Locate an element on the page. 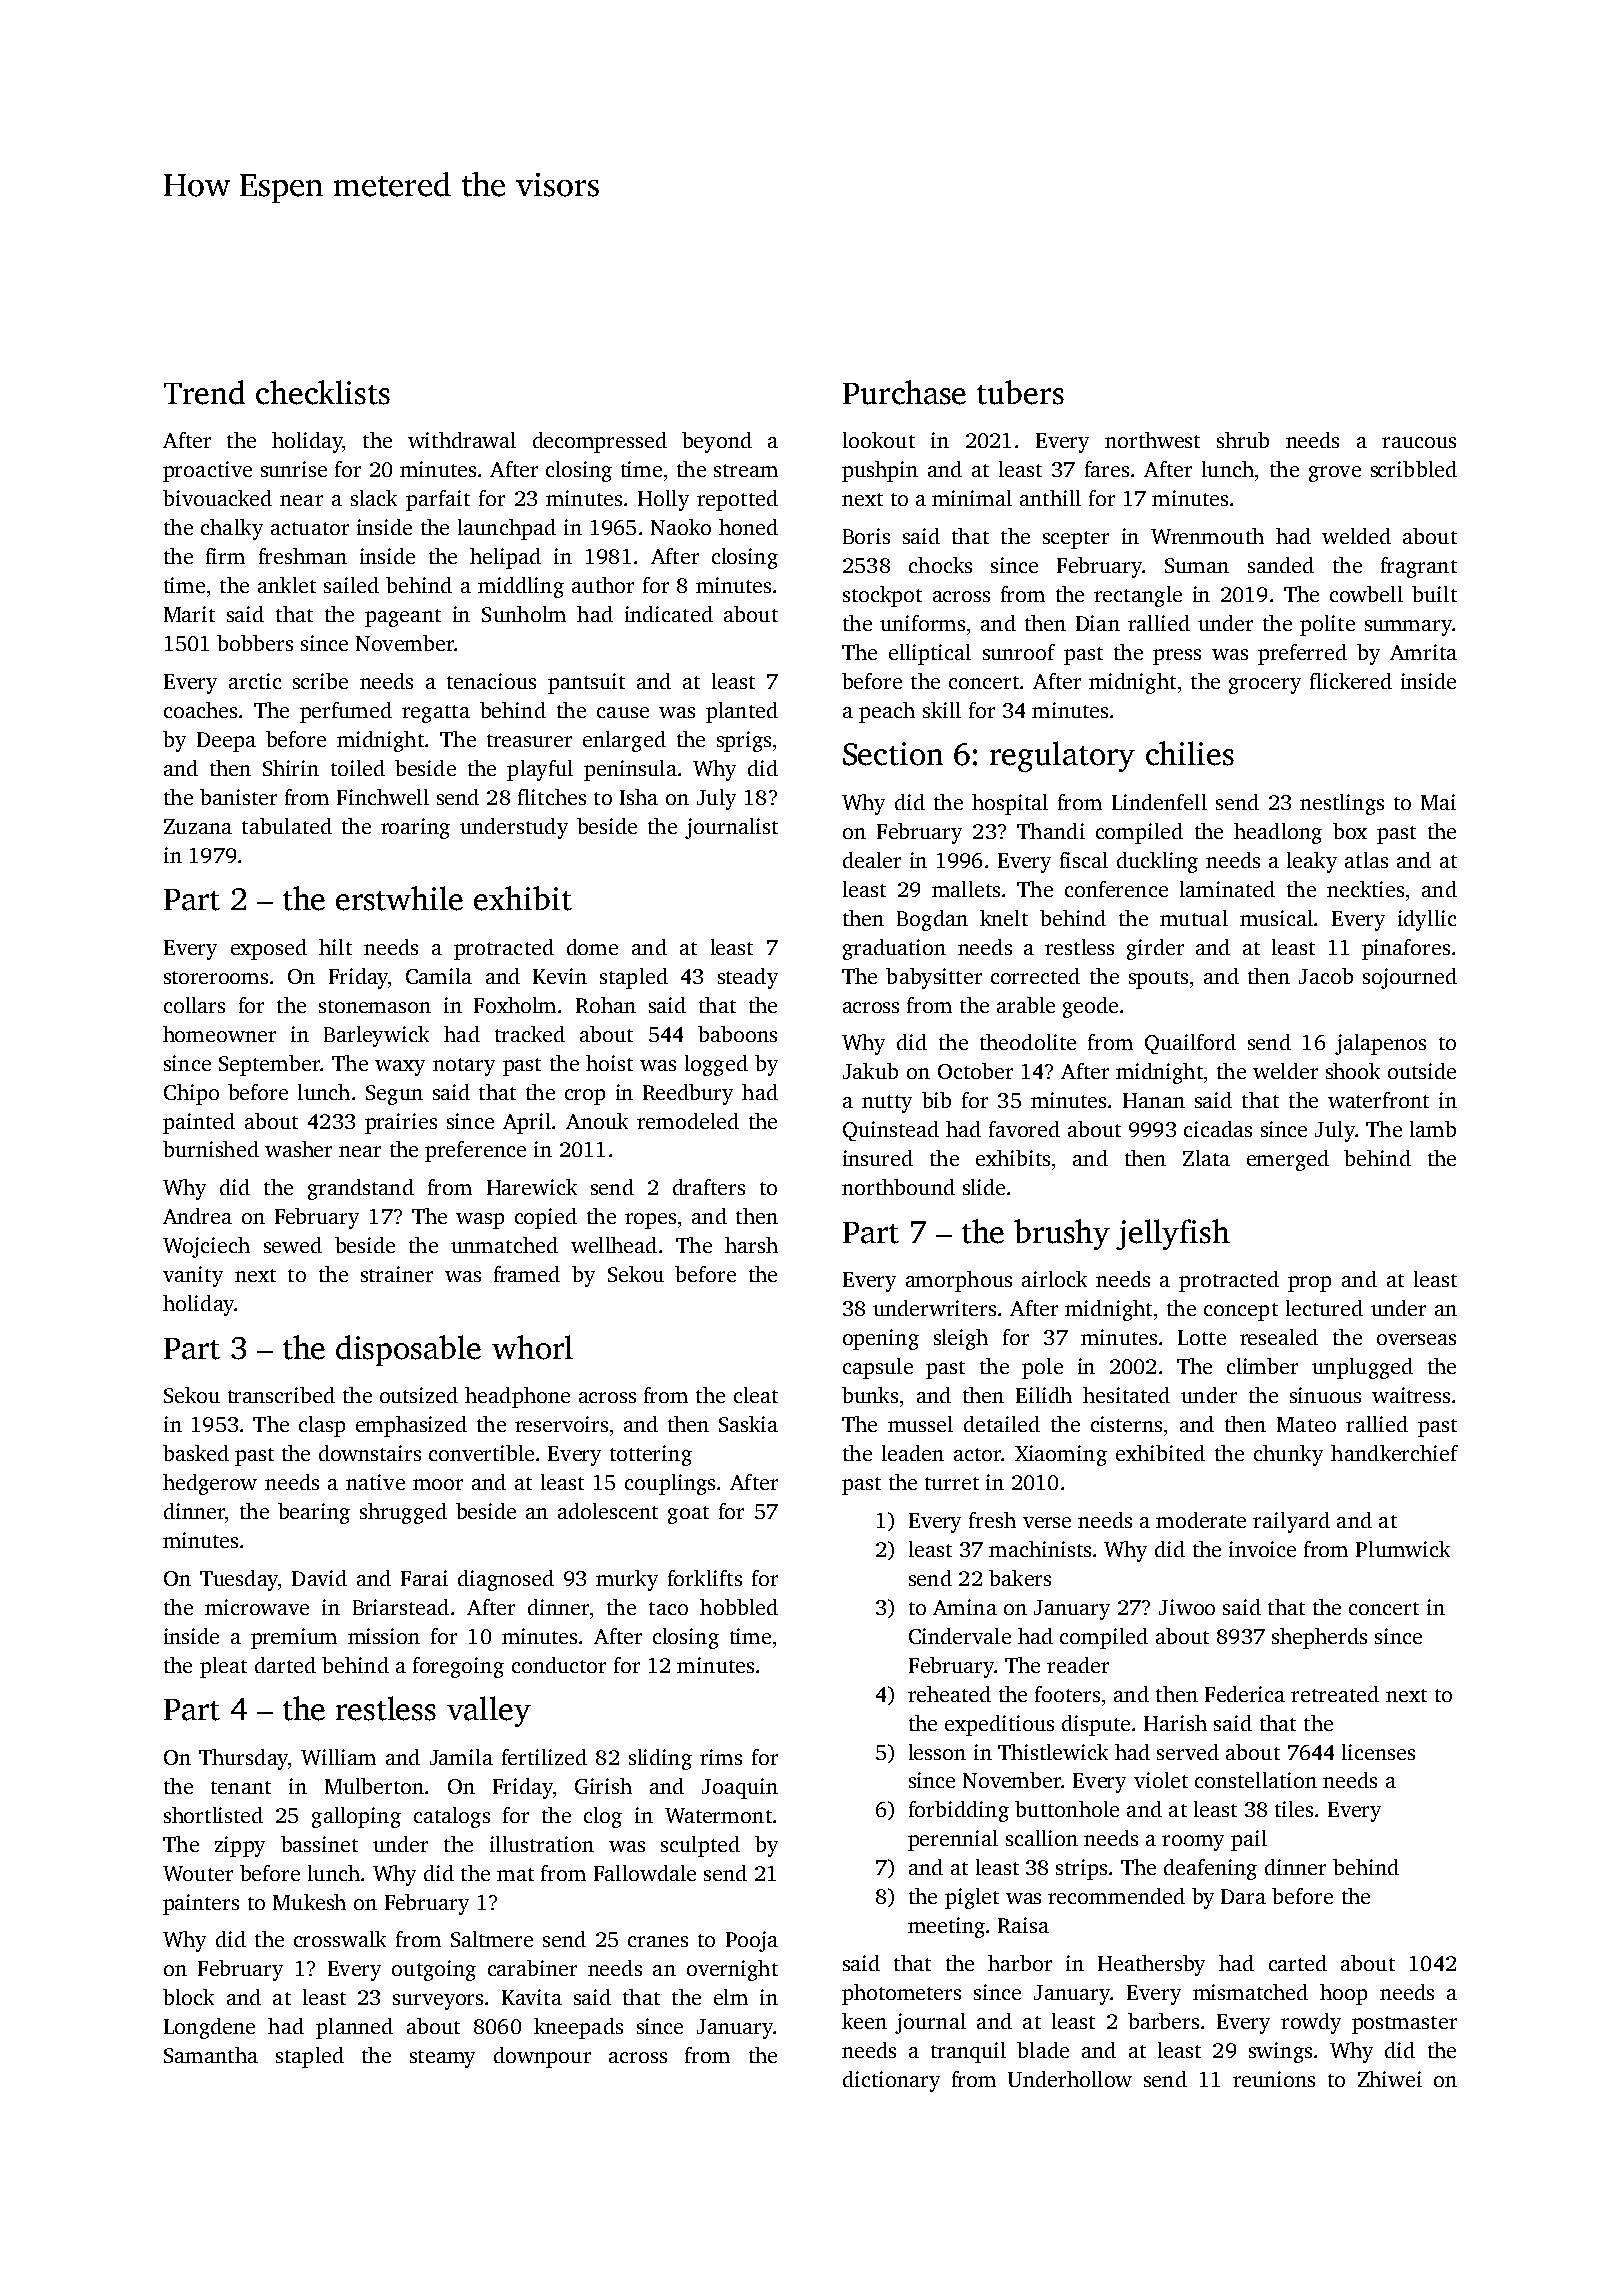 The height and width of the page is (2292, 1620). indicated is located at coordinates (669, 614).
